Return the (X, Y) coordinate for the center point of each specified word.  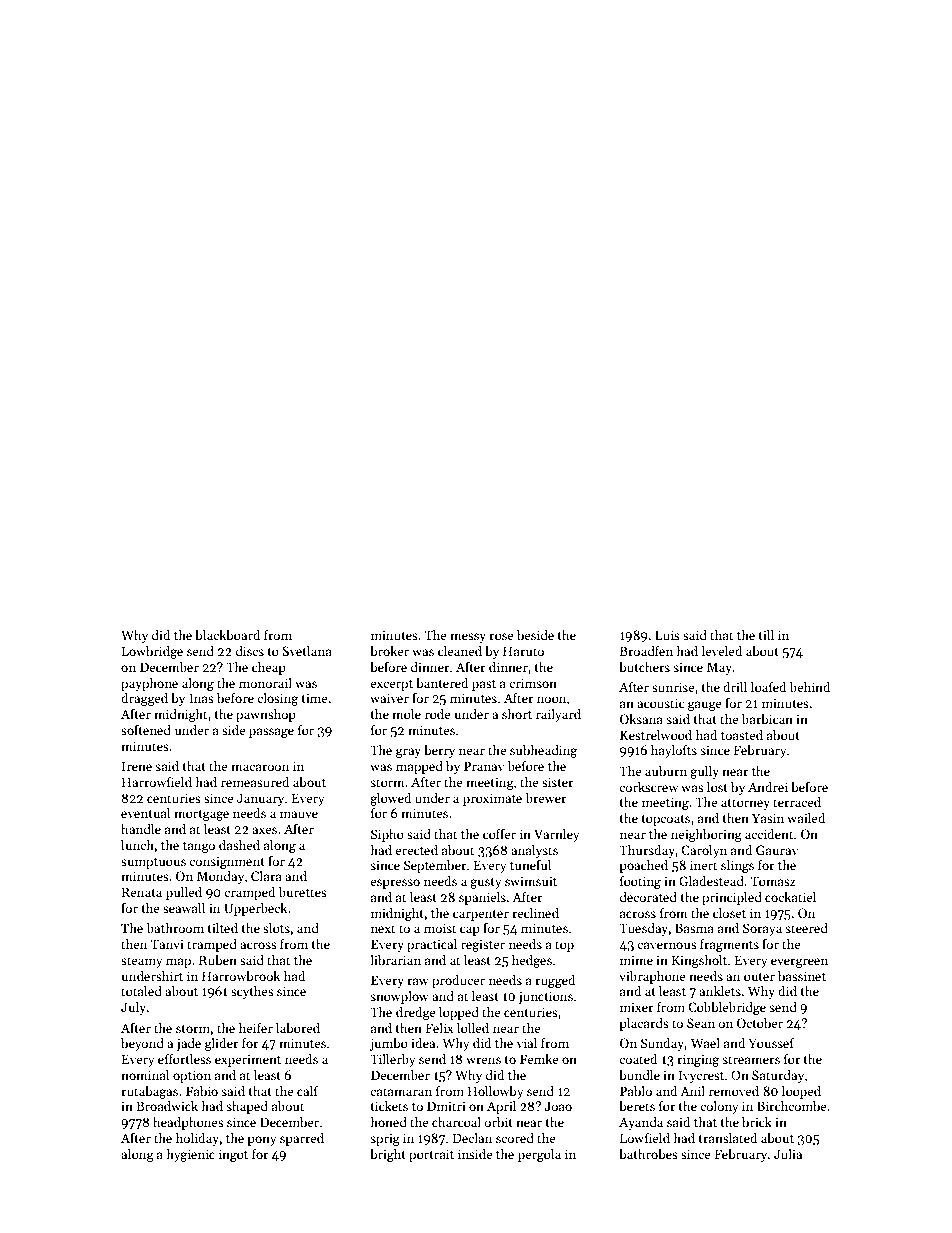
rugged (555, 981)
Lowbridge (152, 652)
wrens (483, 1060)
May (719, 668)
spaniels (482, 898)
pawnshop (266, 715)
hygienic (190, 1155)
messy (468, 638)
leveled (722, 651)
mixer (637, 1007)
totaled (141, 991)
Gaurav (777, 850)
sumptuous (153, 863)
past (484, 685)
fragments (729, 945)
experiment (248, 1060)
